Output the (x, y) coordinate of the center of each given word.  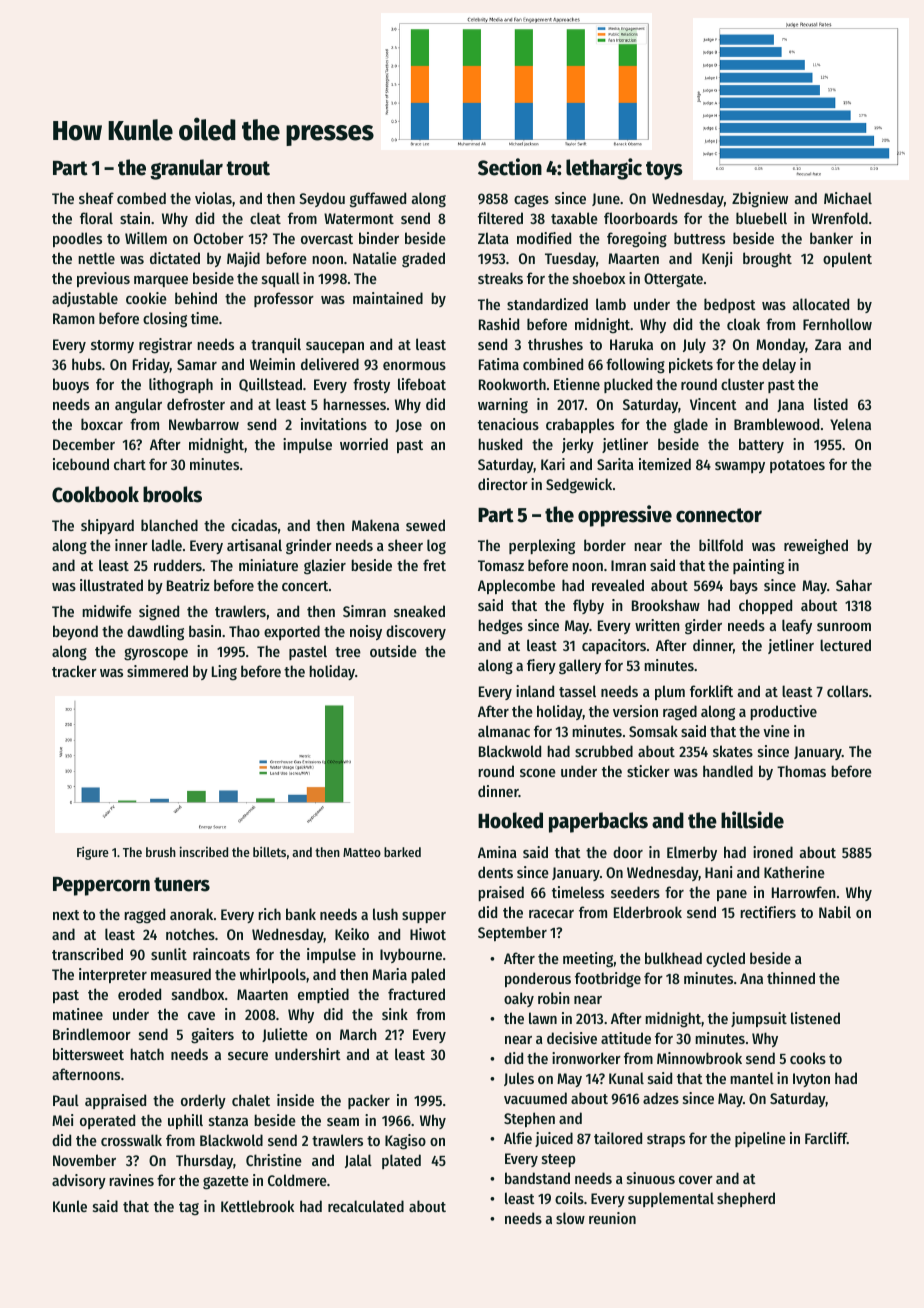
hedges (500, 627)
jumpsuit (759, 1019)
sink (395, 1014)
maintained (388, 298)
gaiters (212, 1036)
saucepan (335, 347)
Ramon (74, 318)
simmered (157, 671)
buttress (699, 238)
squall (281, 279)
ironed (773, 852)
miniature (268, 565)
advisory (79, 1181)
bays (744, 586)
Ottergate (673, 280)
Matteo (362, 852)
